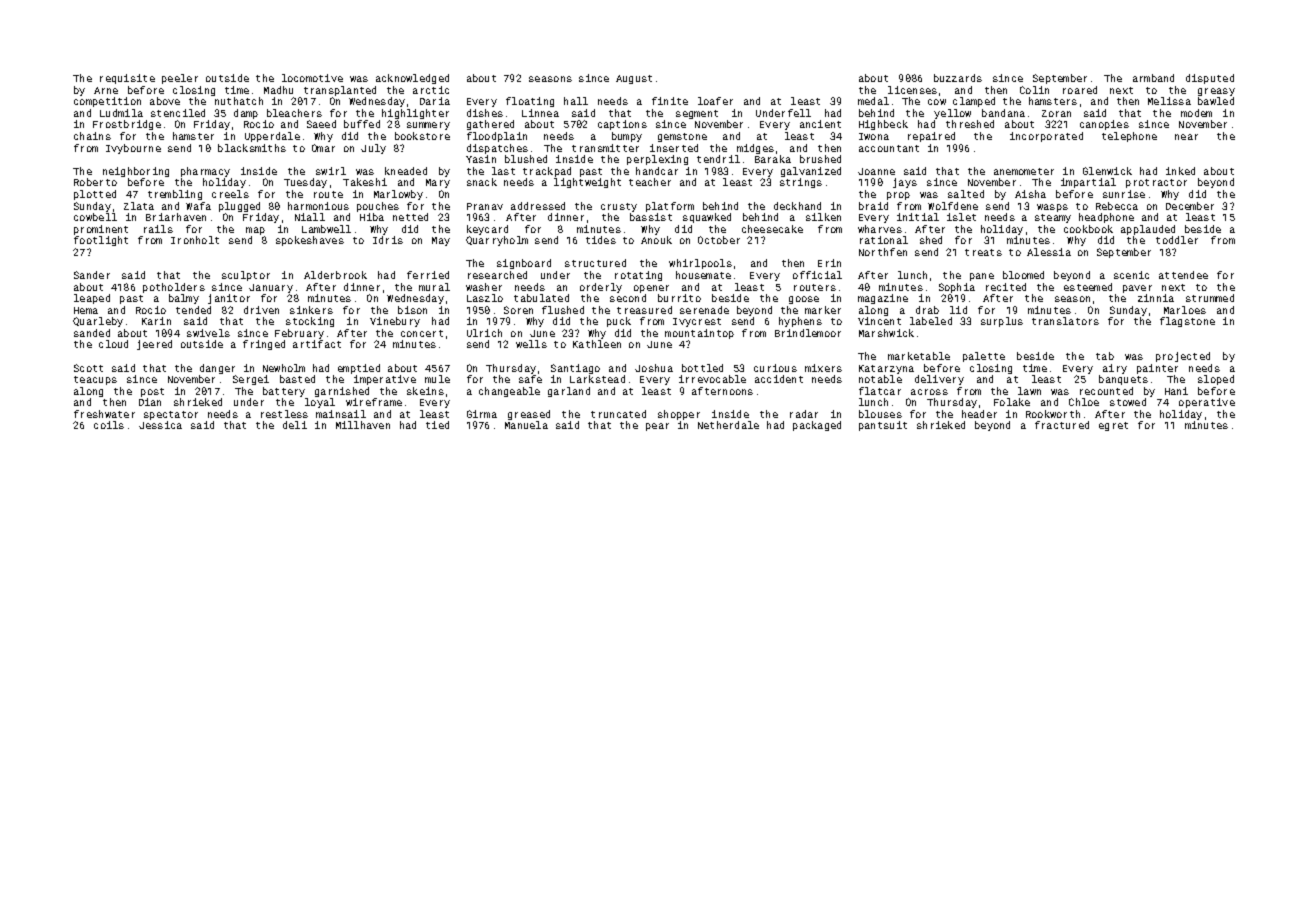 This screenshot has height=924, width=1308. I want to click on Colin, so click(1034, 90).
